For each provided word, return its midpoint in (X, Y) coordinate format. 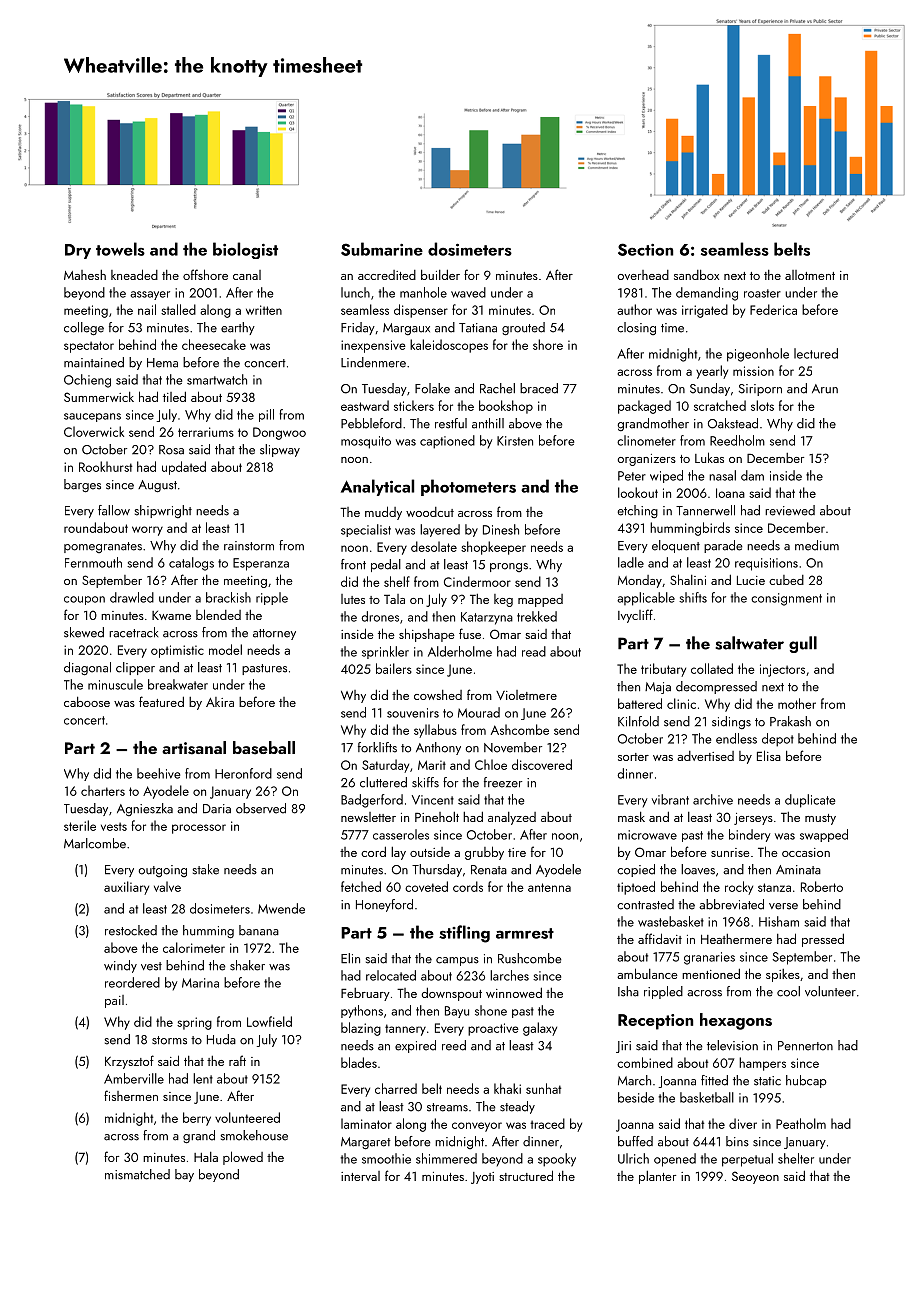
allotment (810, 275)
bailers (394, 668)
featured (161, 701)
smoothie (386, 1158)
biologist (245, 250)
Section (645, 249)
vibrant (670, 799)
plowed (243, 1158)
